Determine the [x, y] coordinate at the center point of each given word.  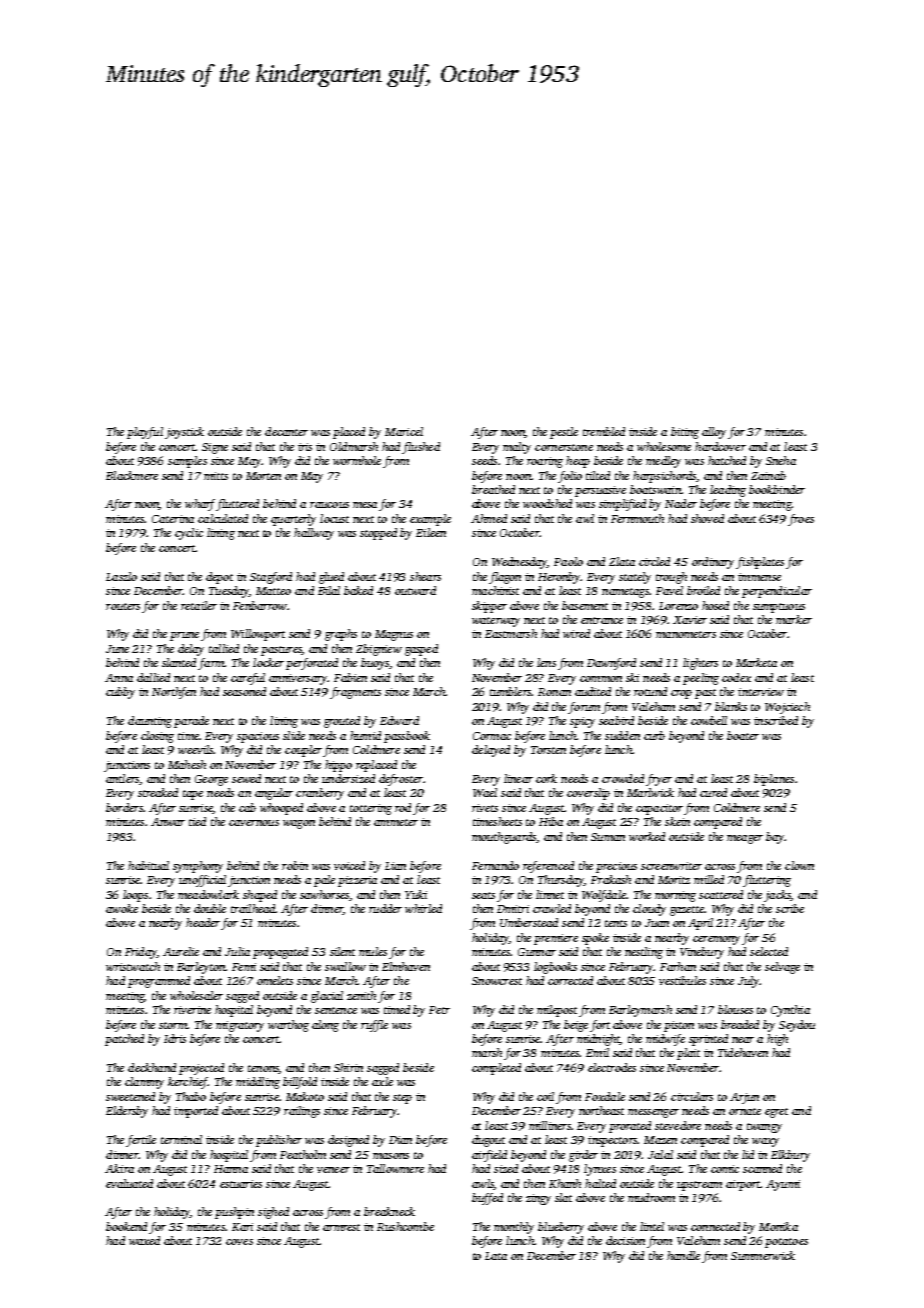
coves [239, 1242]
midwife [665, 1040]
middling [258, 1083]
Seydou [797, 1026]
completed [496, 1069]
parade [191, 722]
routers [123, 606]
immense [759, 577]
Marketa [756, 662]
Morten [263, 476]
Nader [681, 503]
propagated [280, 953]
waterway [496, 622]
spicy [582, 722]
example [430, 520]
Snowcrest [497, 981]
